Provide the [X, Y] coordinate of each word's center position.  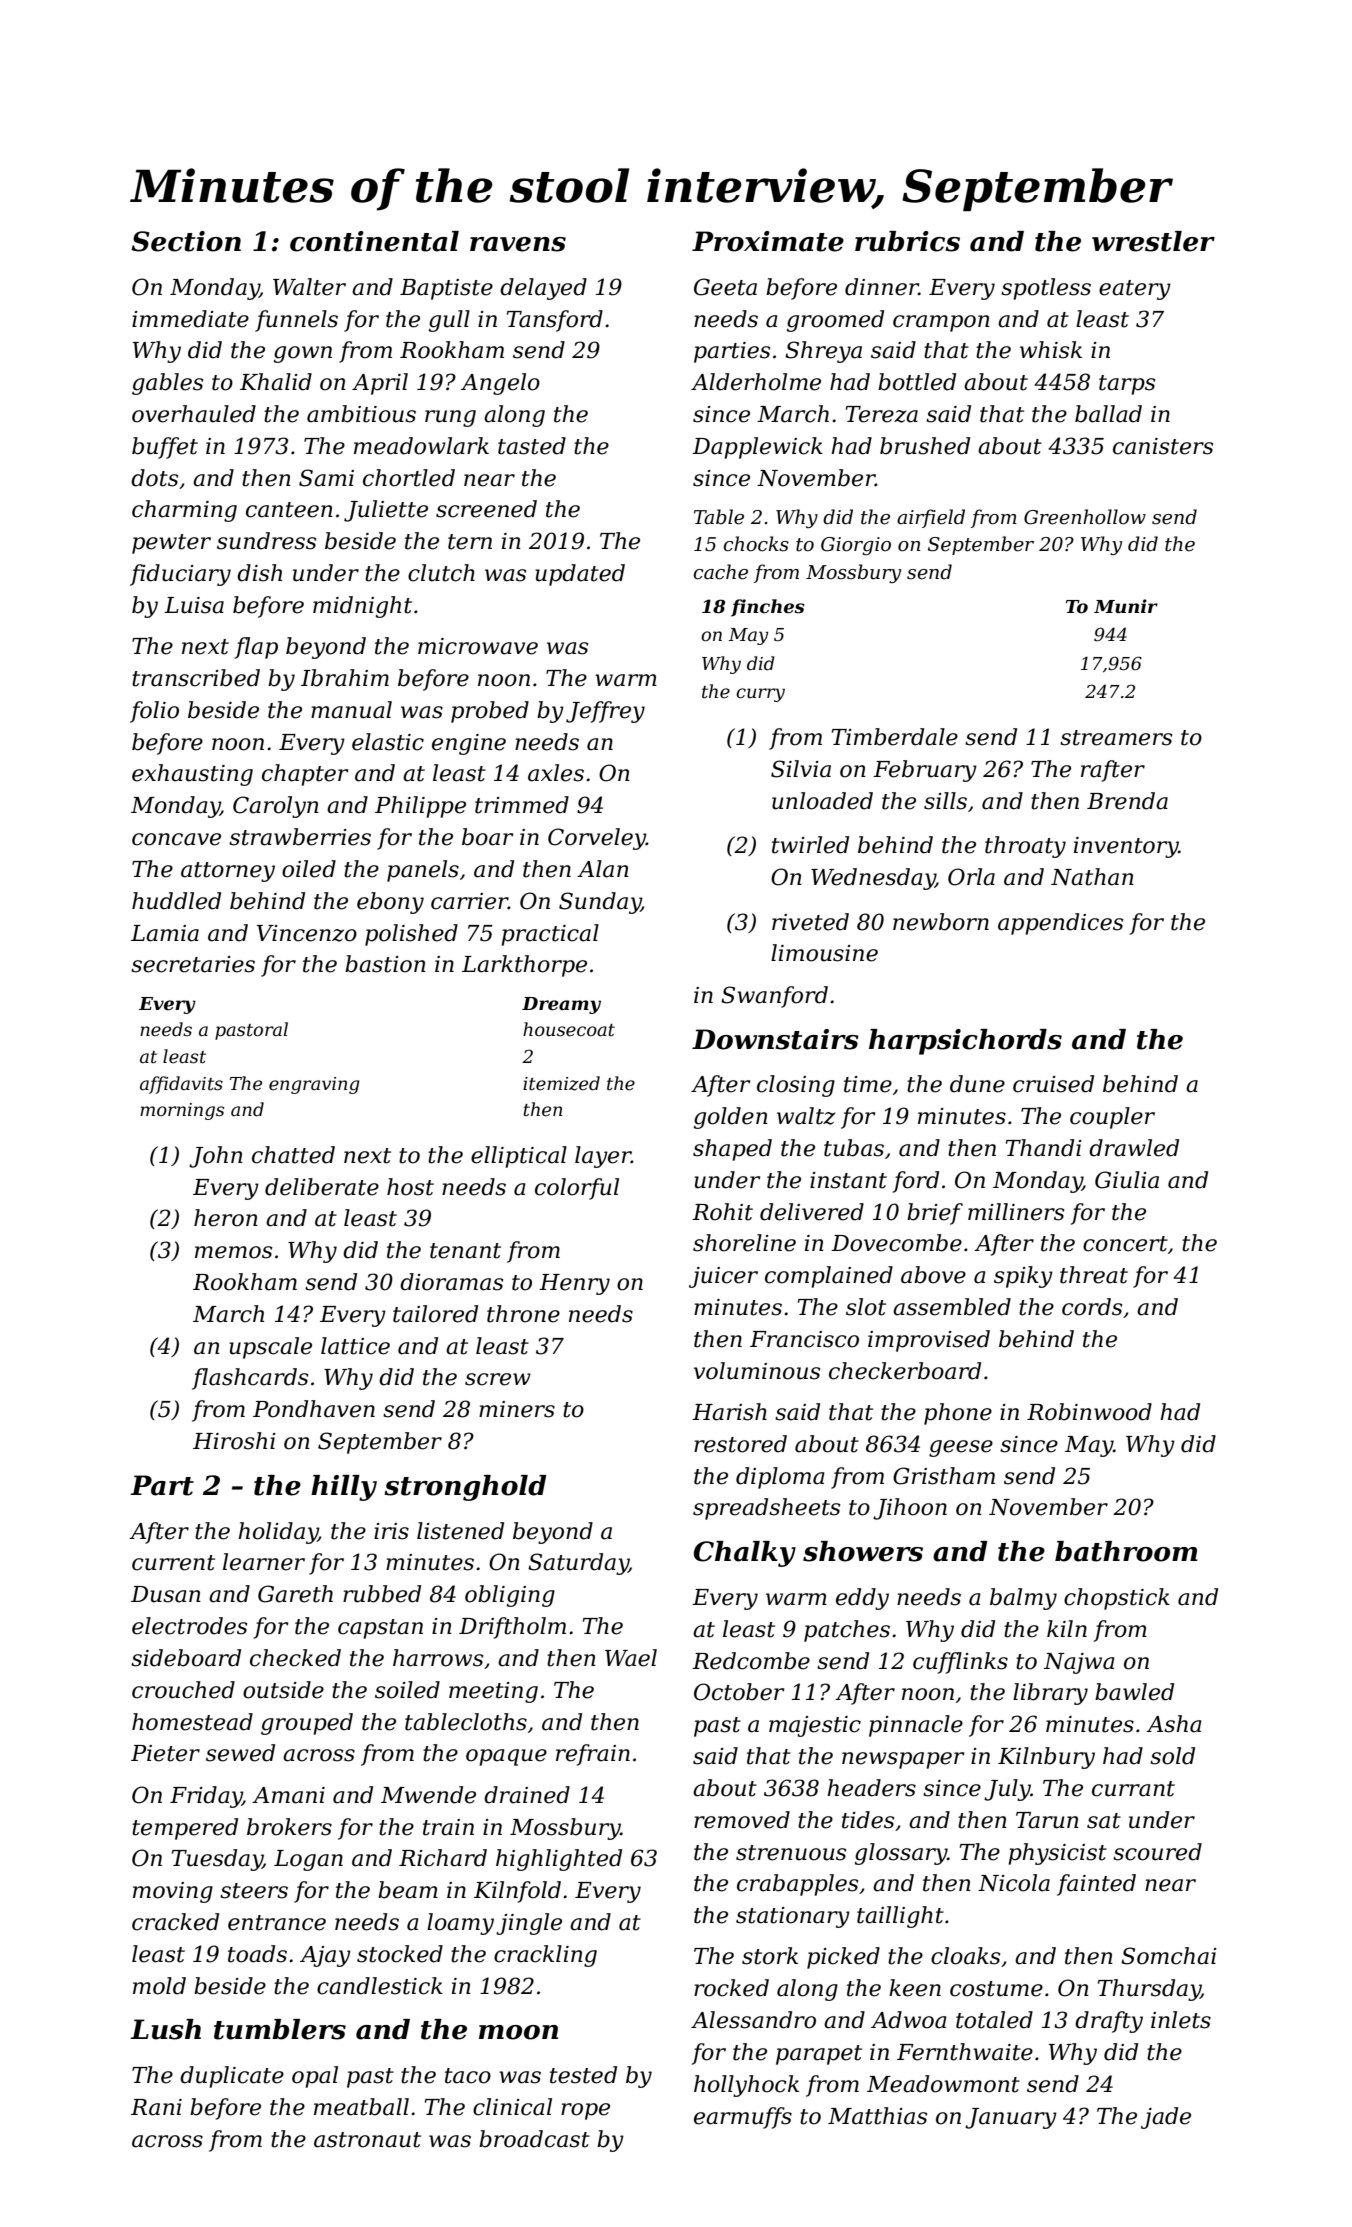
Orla [971, 877]
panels [423, 871]
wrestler [1153, 241]
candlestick [380, 1986]
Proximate [768, 241]
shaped [732, 1150]
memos [233, 1252]
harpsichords [965, 1042]
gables [167, 384]
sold [1172, 1756]
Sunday [600, 903]
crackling [545, 1956]
